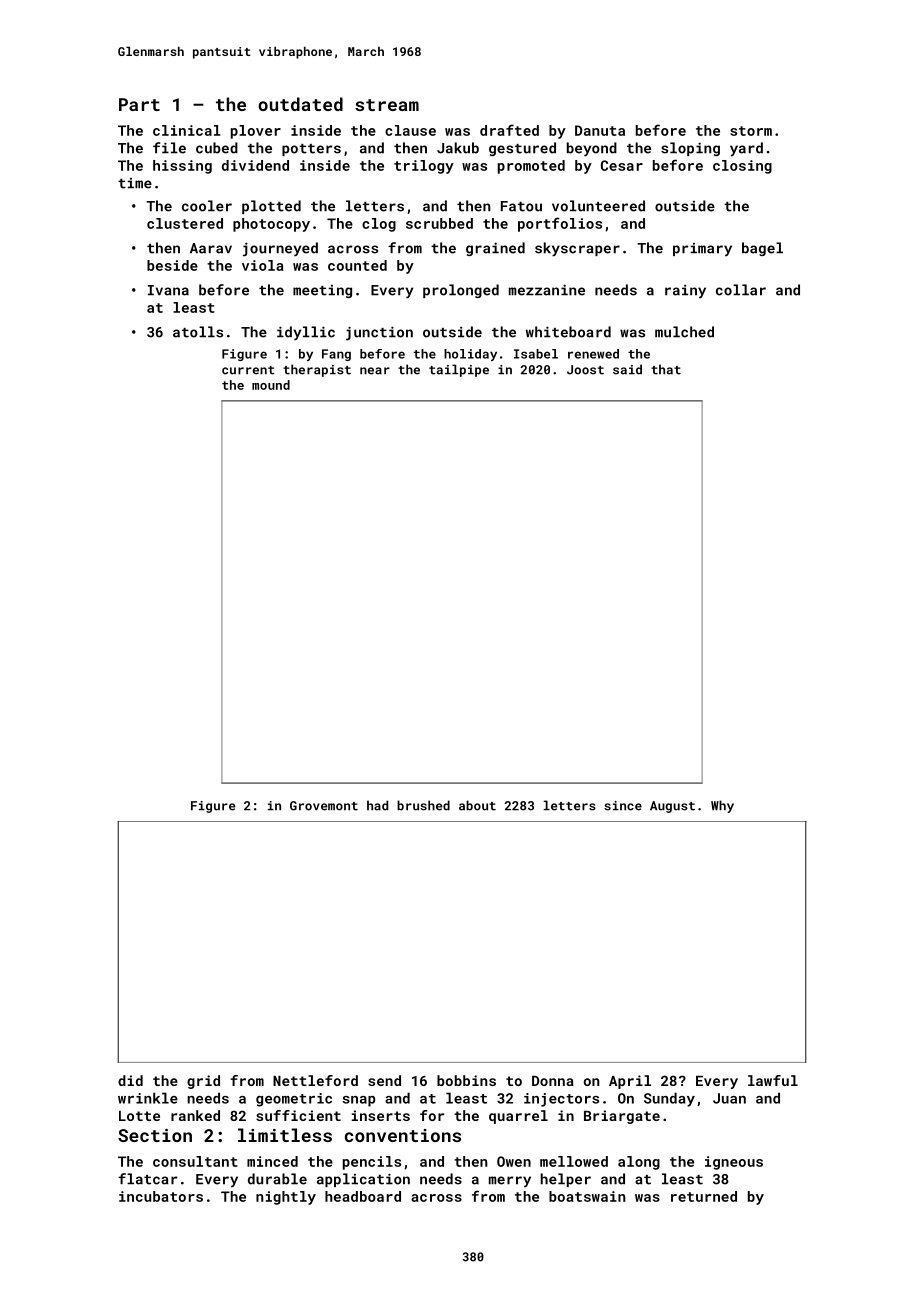  Describe the element at coordinates (553, 1081) in the screenshot. I see `Donna` at that location.
